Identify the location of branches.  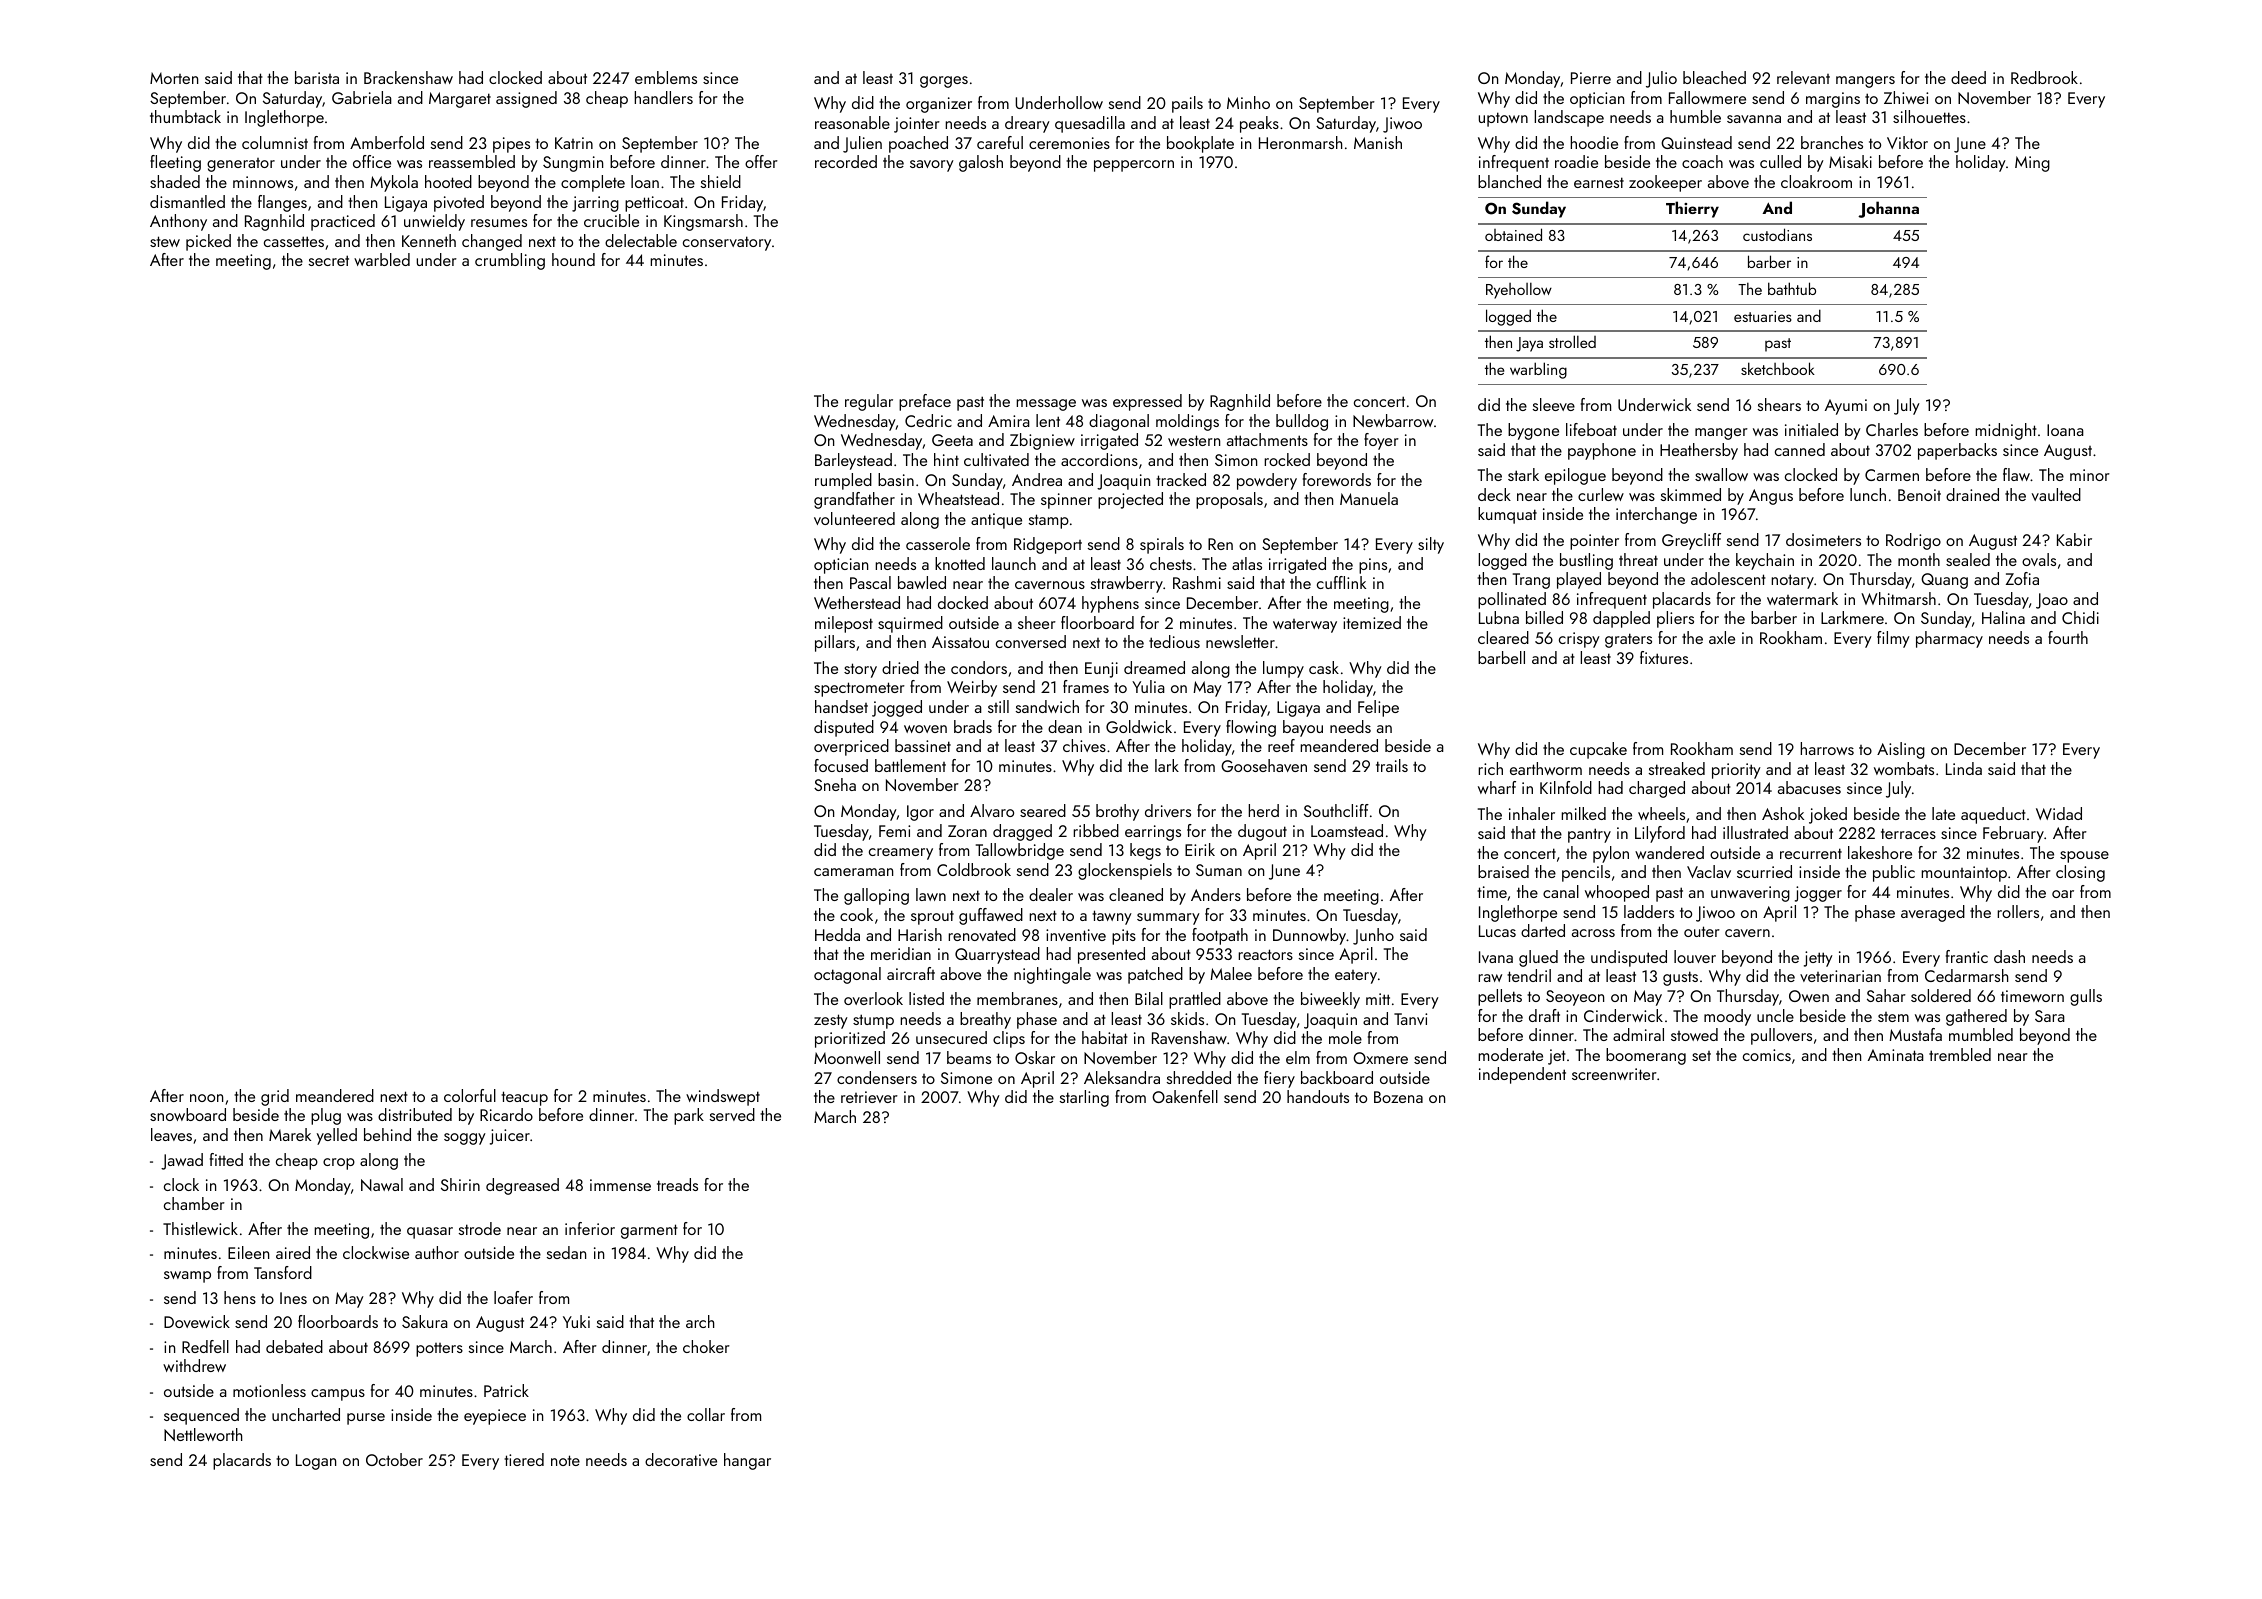
(1832, 142).
